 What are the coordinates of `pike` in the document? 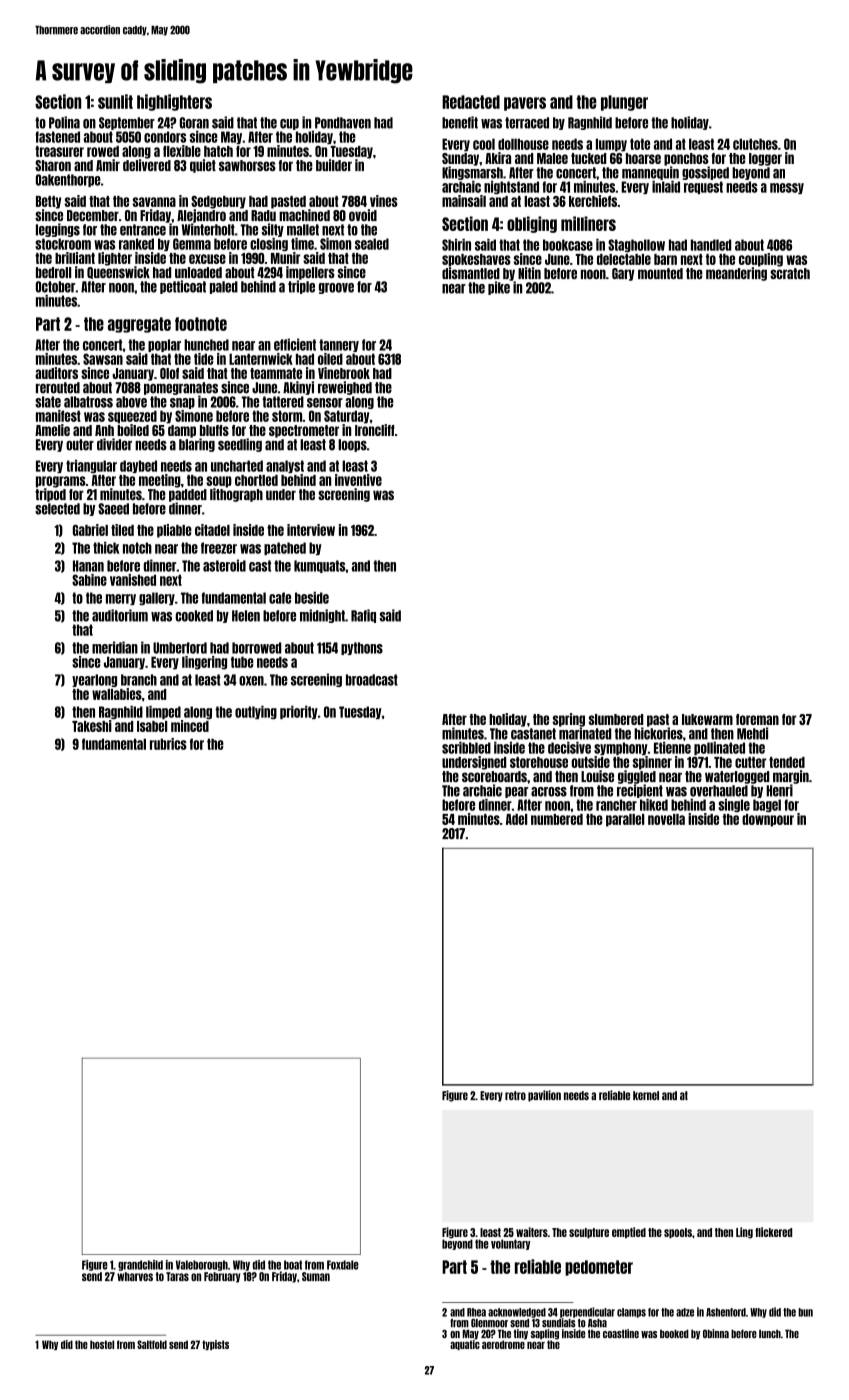 It's located at (499, 288).
